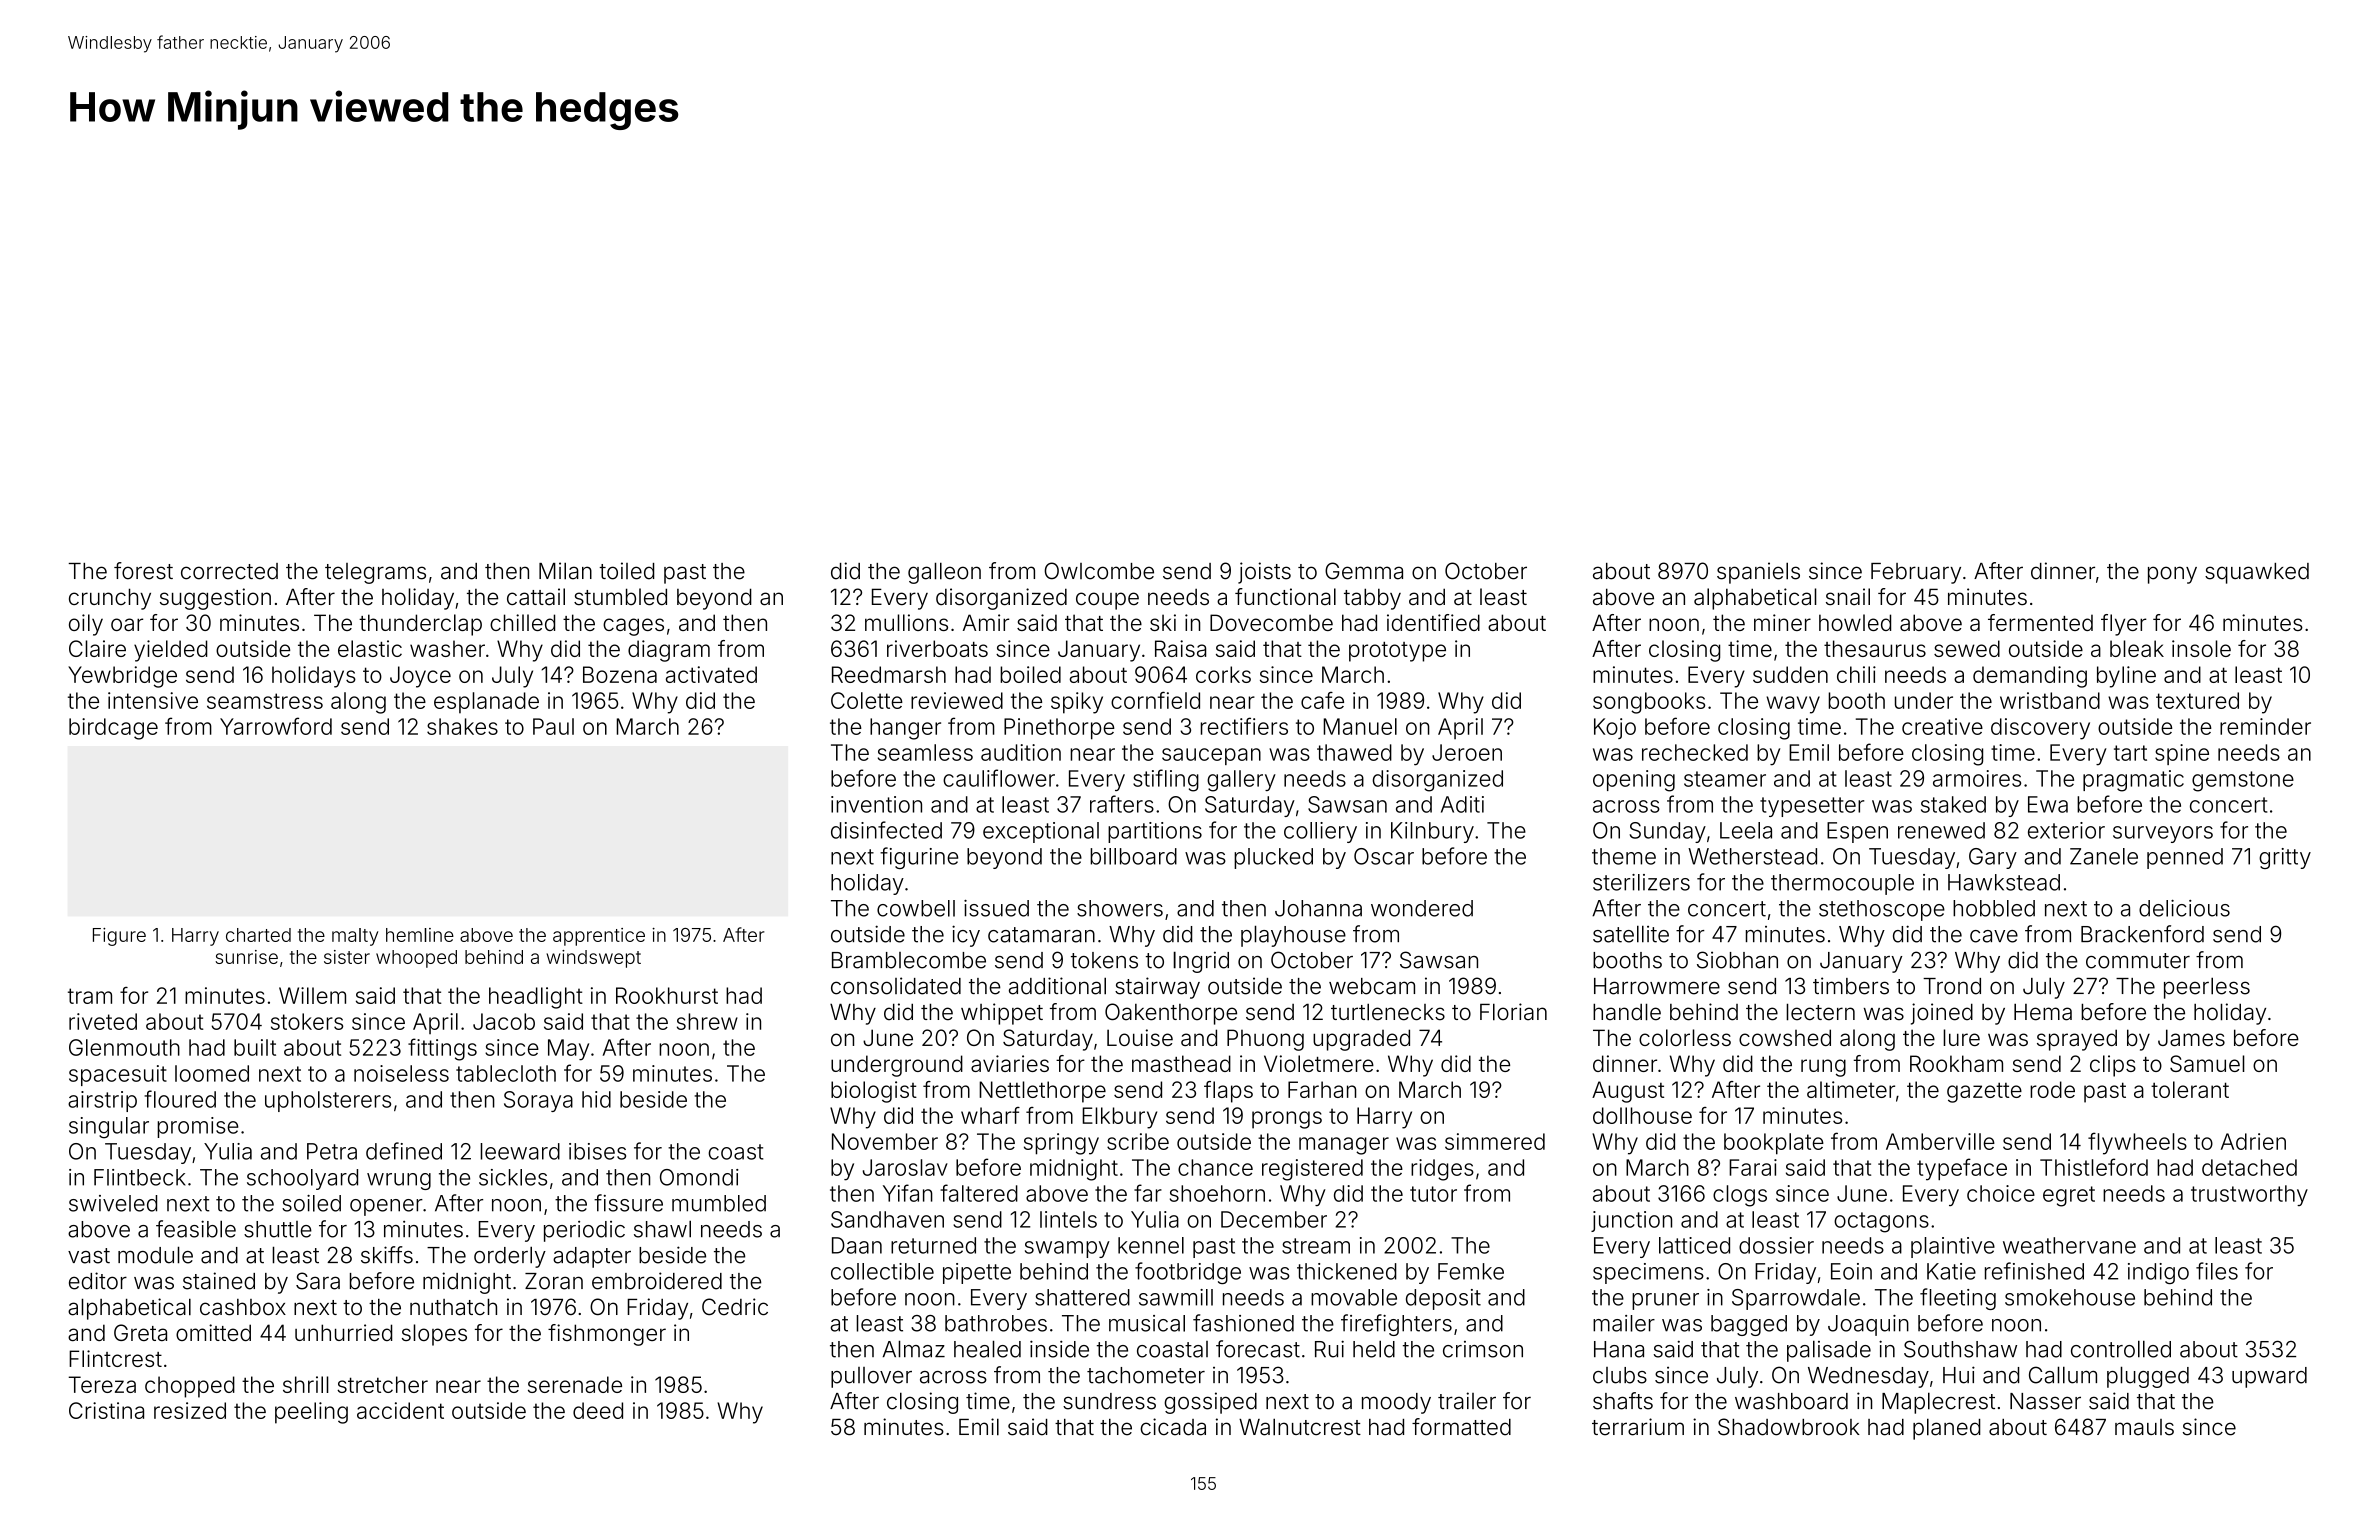 The image size is (2380, 1540). What do you see at coordinates (565, 571) in the screenshot?
I see `Milan` at bounding box center [565, 571].
